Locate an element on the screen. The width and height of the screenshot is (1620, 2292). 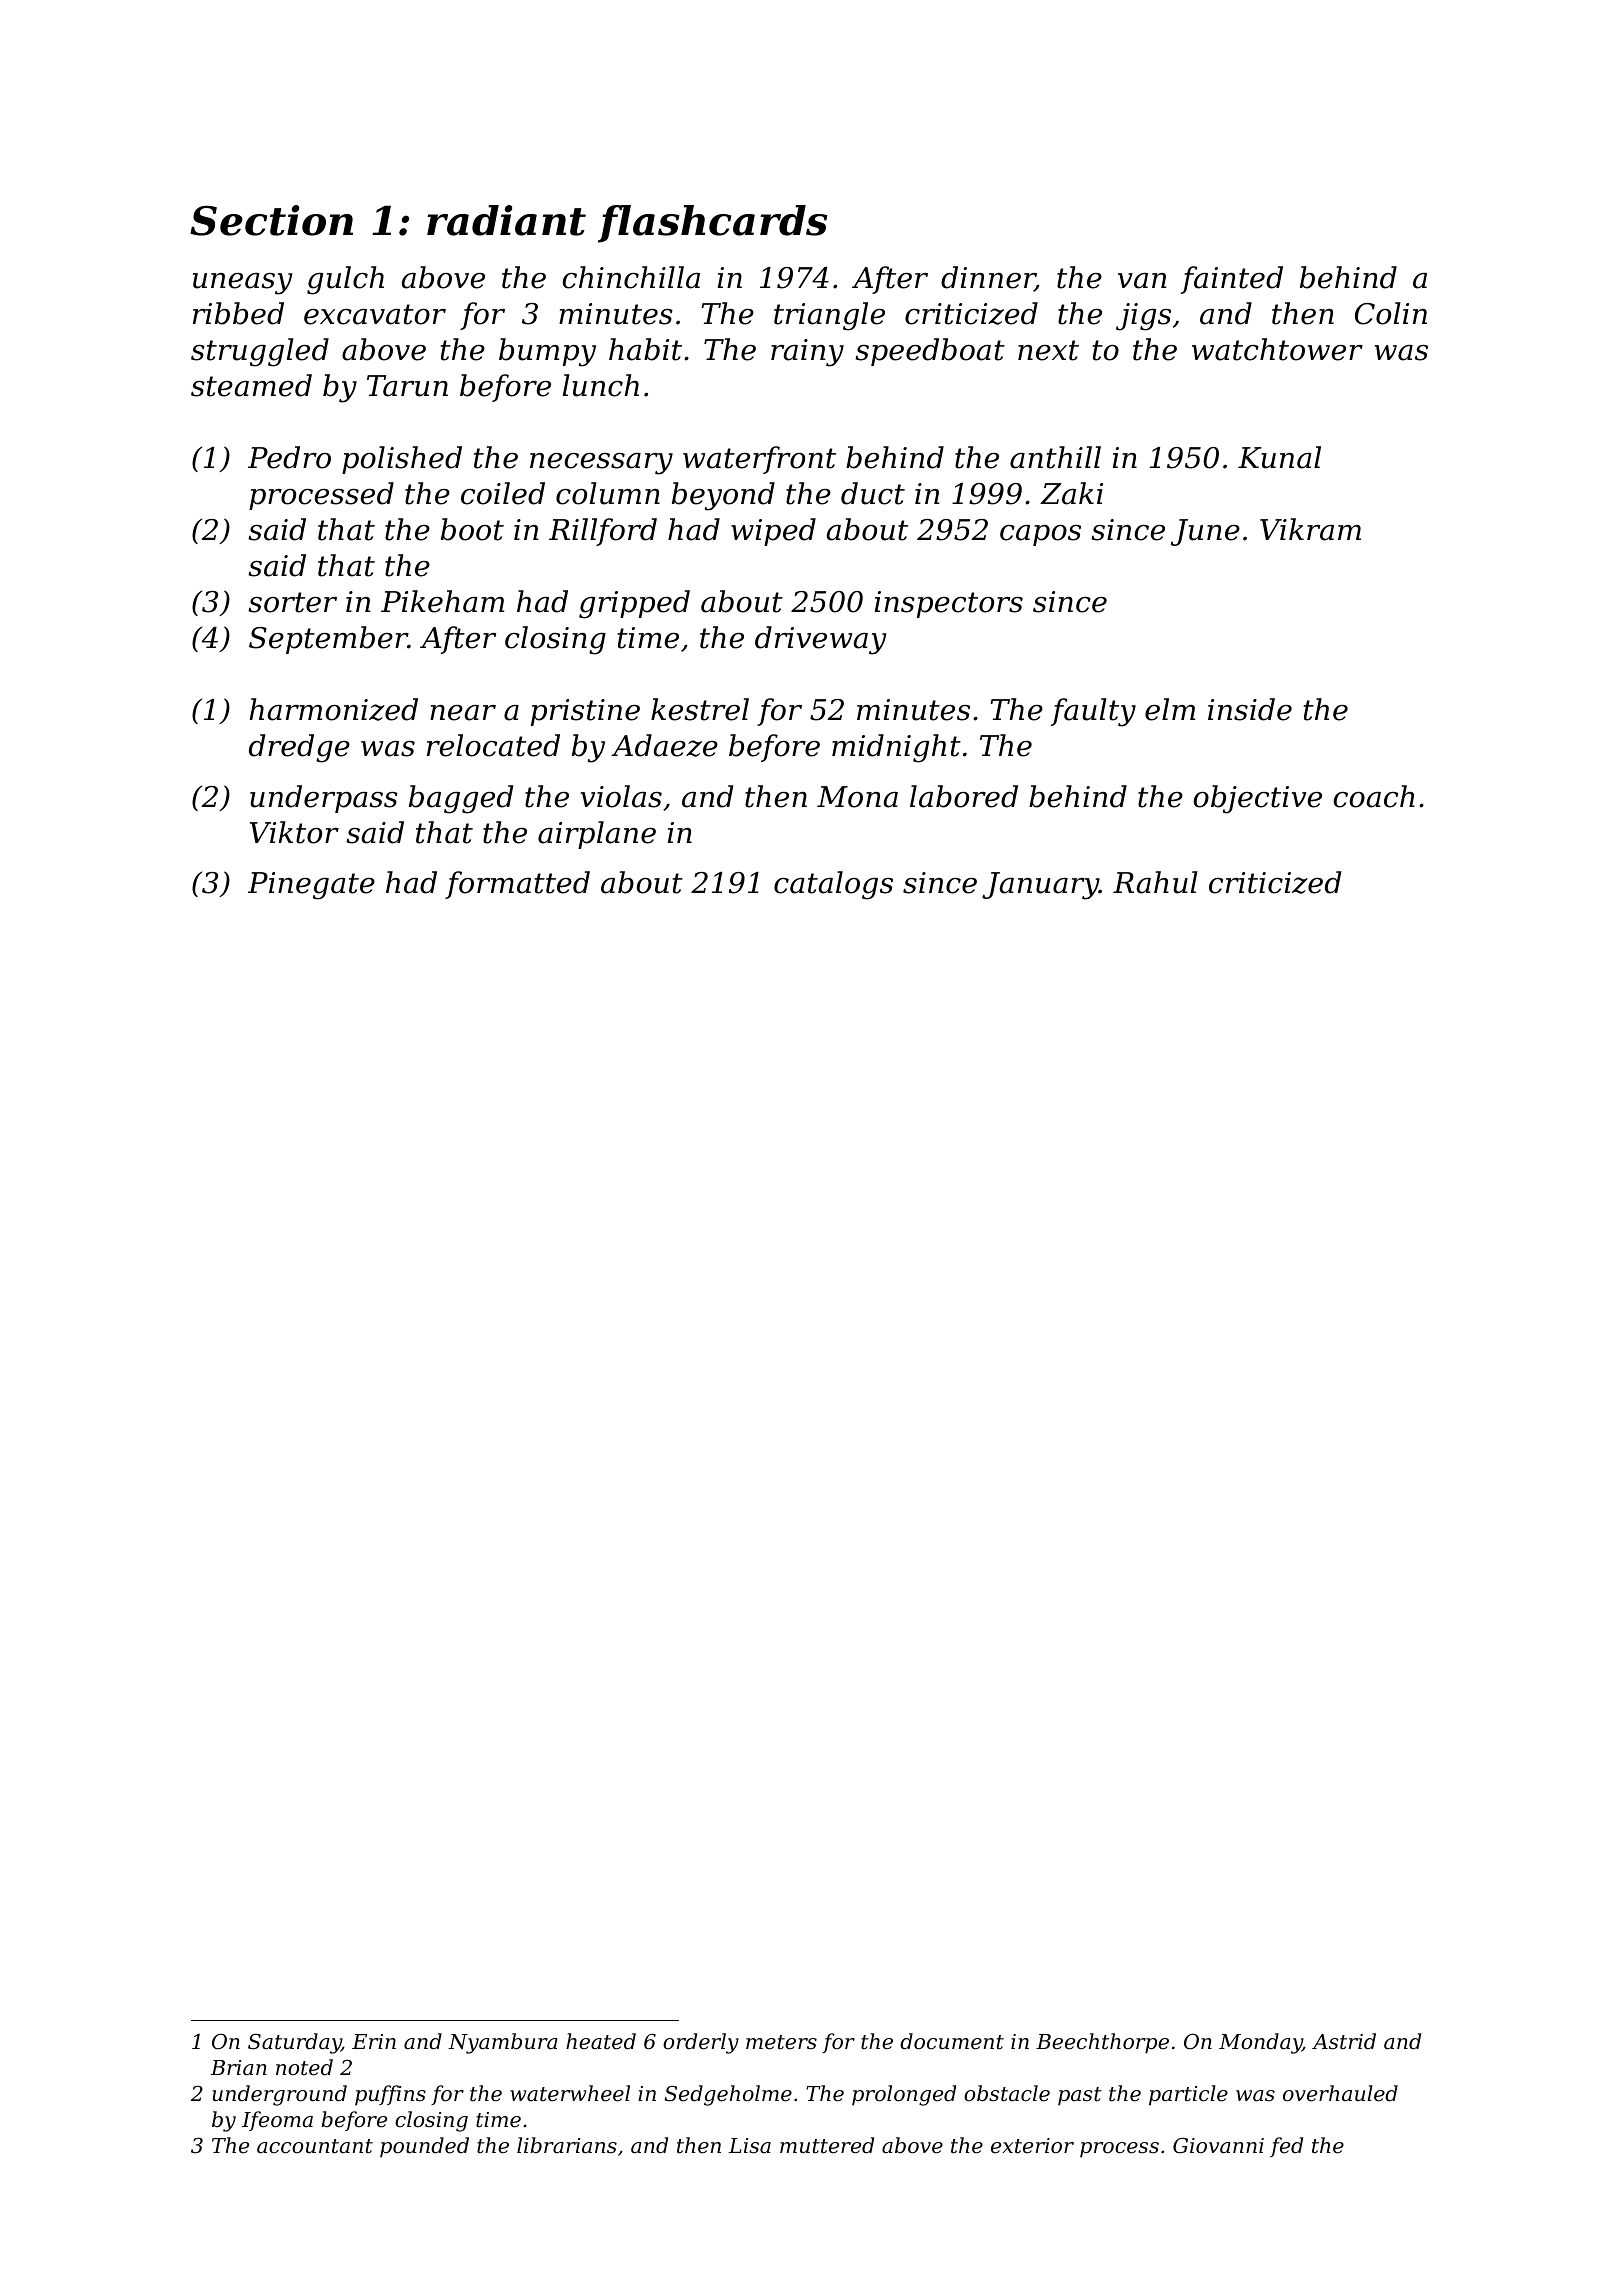
gripped is located at coordinates (634, 604).
